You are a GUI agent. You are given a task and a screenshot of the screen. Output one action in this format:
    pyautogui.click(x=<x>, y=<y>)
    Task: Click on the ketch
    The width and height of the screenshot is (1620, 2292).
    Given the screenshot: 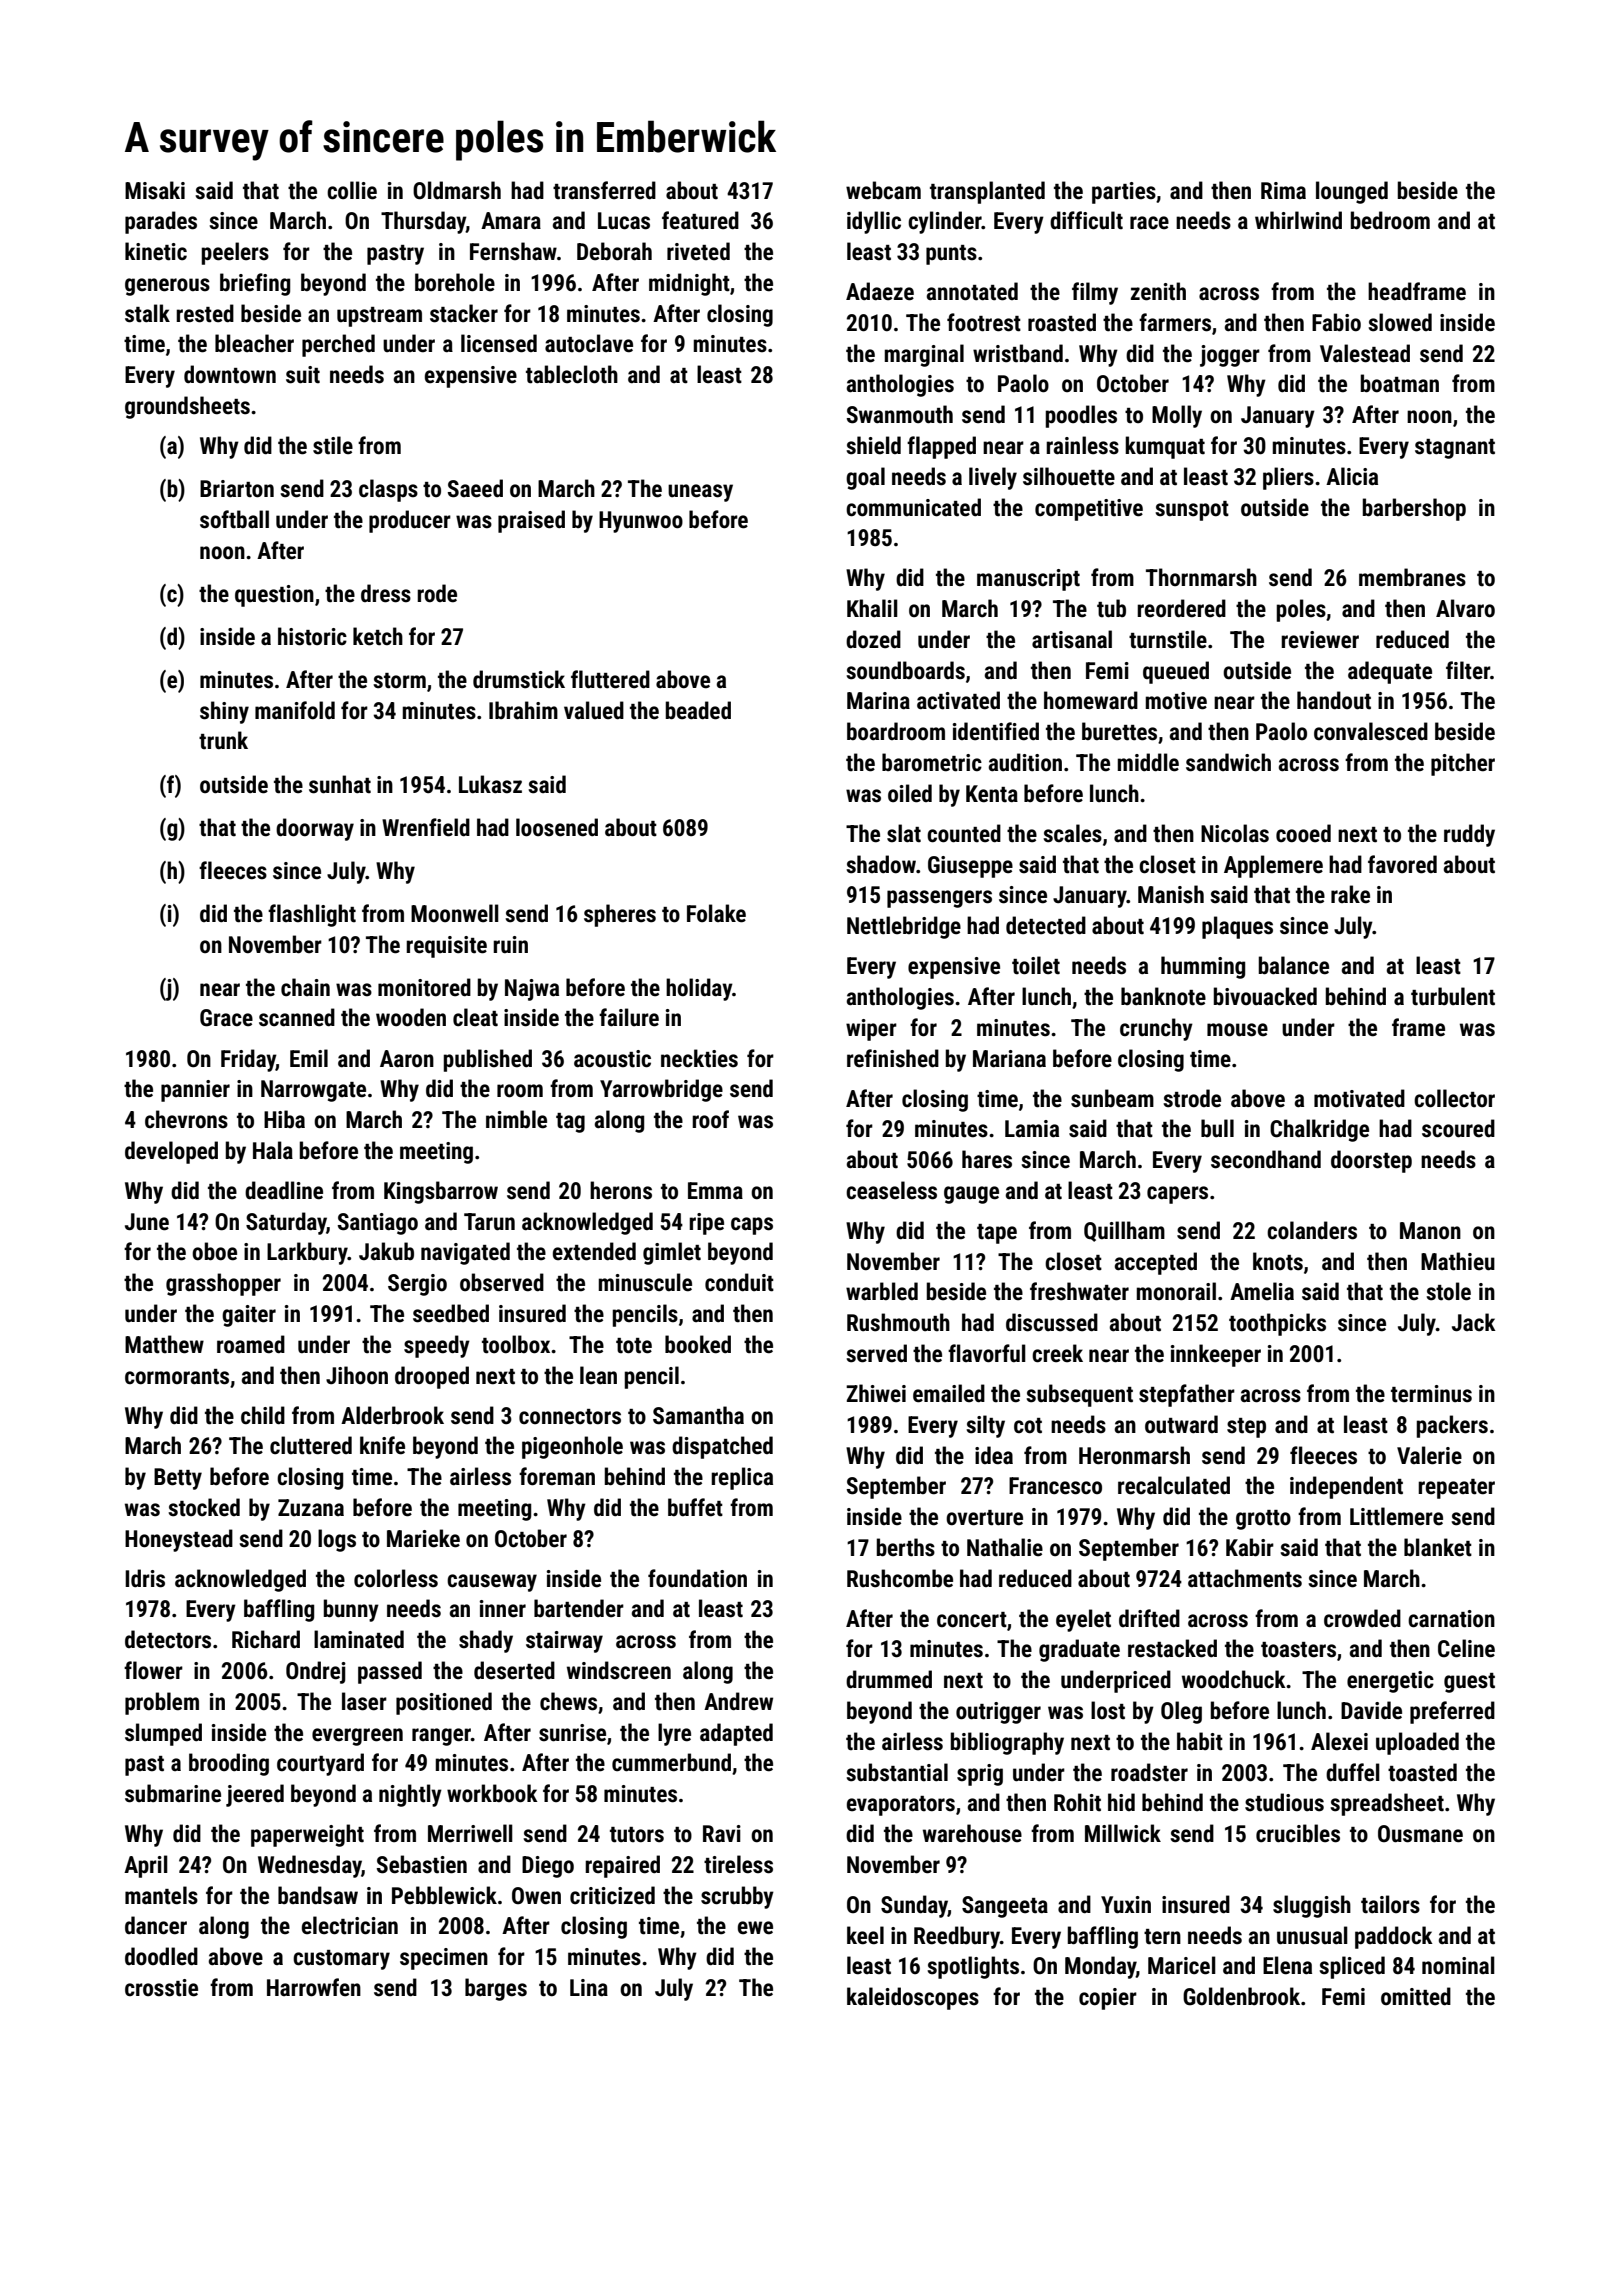 What is the action you would take?
    pyautogui.click(x=378, y=636)
